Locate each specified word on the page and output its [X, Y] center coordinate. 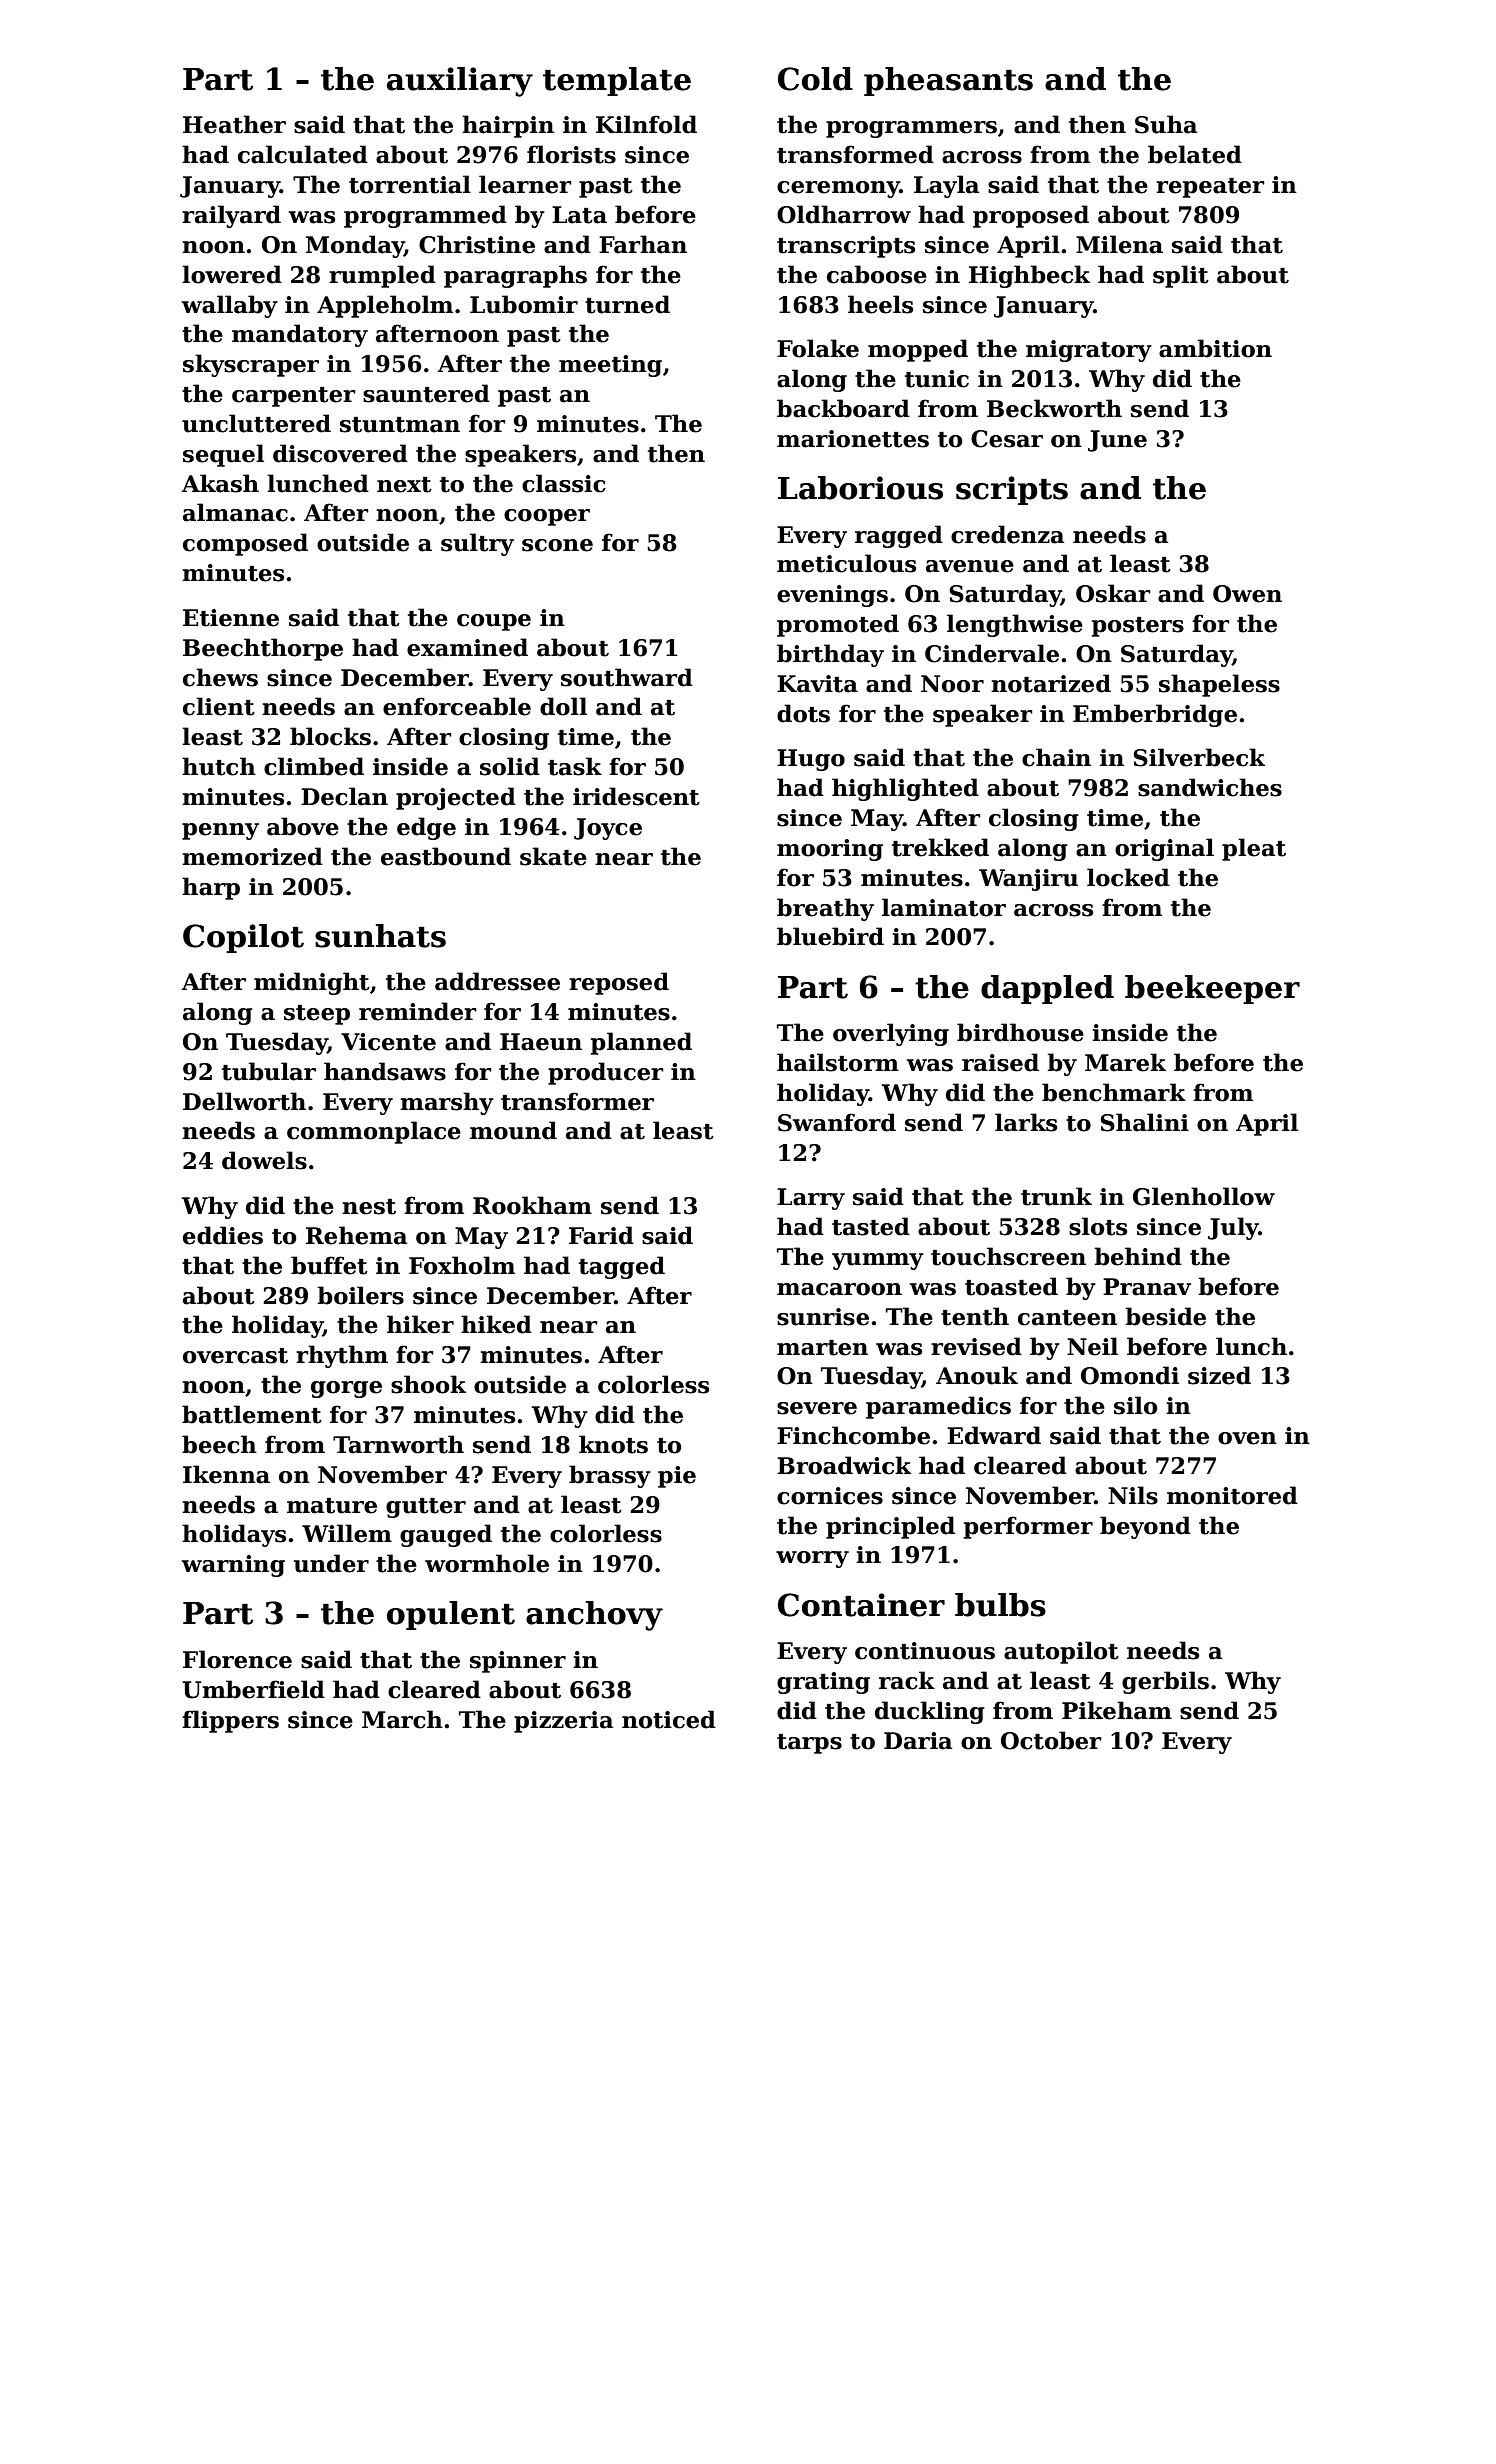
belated [1195, 154]
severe [817, 1408]
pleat [1254, 849]
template [617, 81]
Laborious [860, 488]
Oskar [1113, 593]
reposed [619, 983]
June [1117, 441]
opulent [451, 1615]
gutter [426, 1508]
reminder [417, 1011]
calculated [303, 154]
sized [1219, 1375]
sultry [477, 544]
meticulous [846, 563]
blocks [330, 736]
